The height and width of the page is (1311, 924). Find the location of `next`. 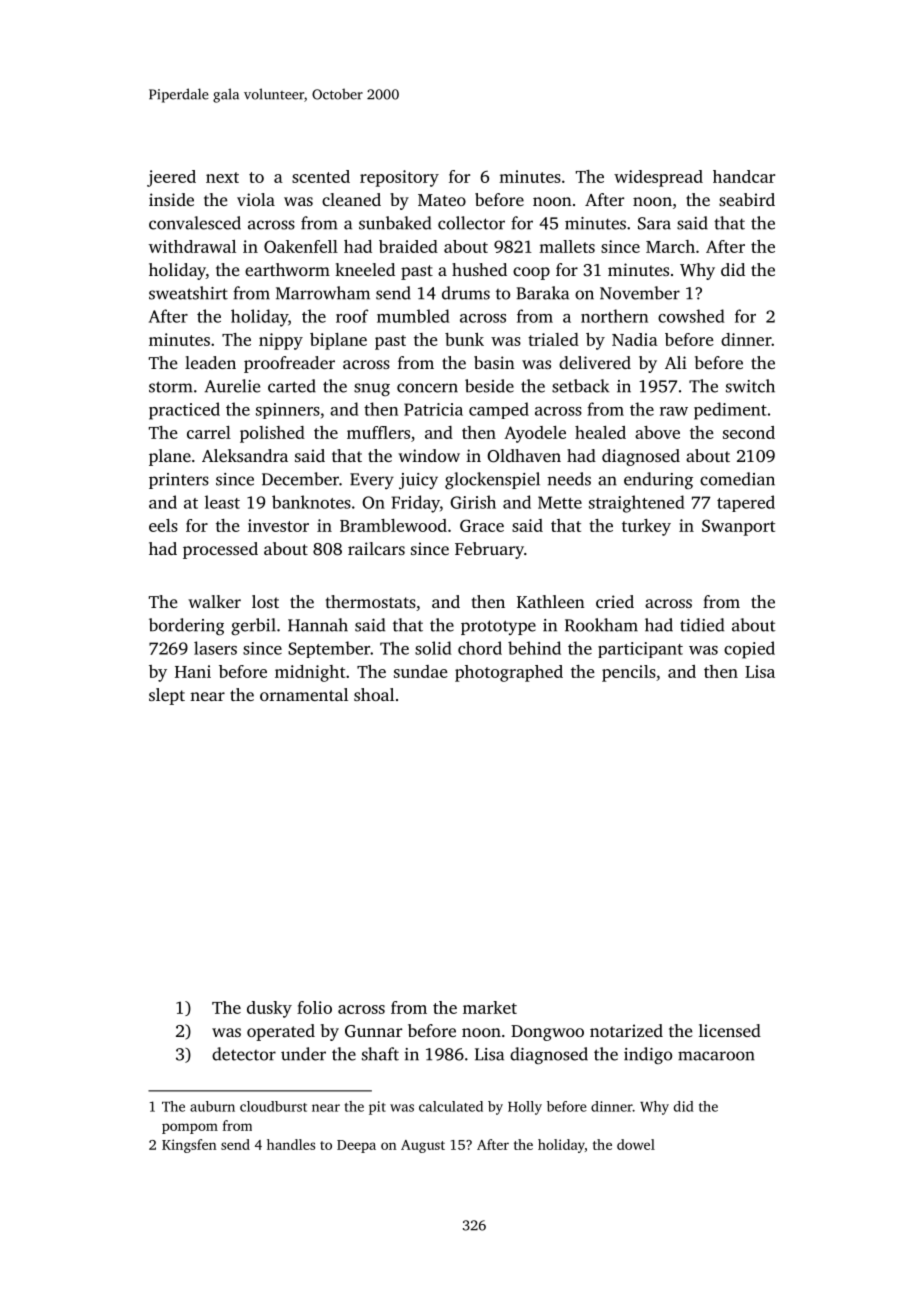

next is located at coordinates (222, 177).
